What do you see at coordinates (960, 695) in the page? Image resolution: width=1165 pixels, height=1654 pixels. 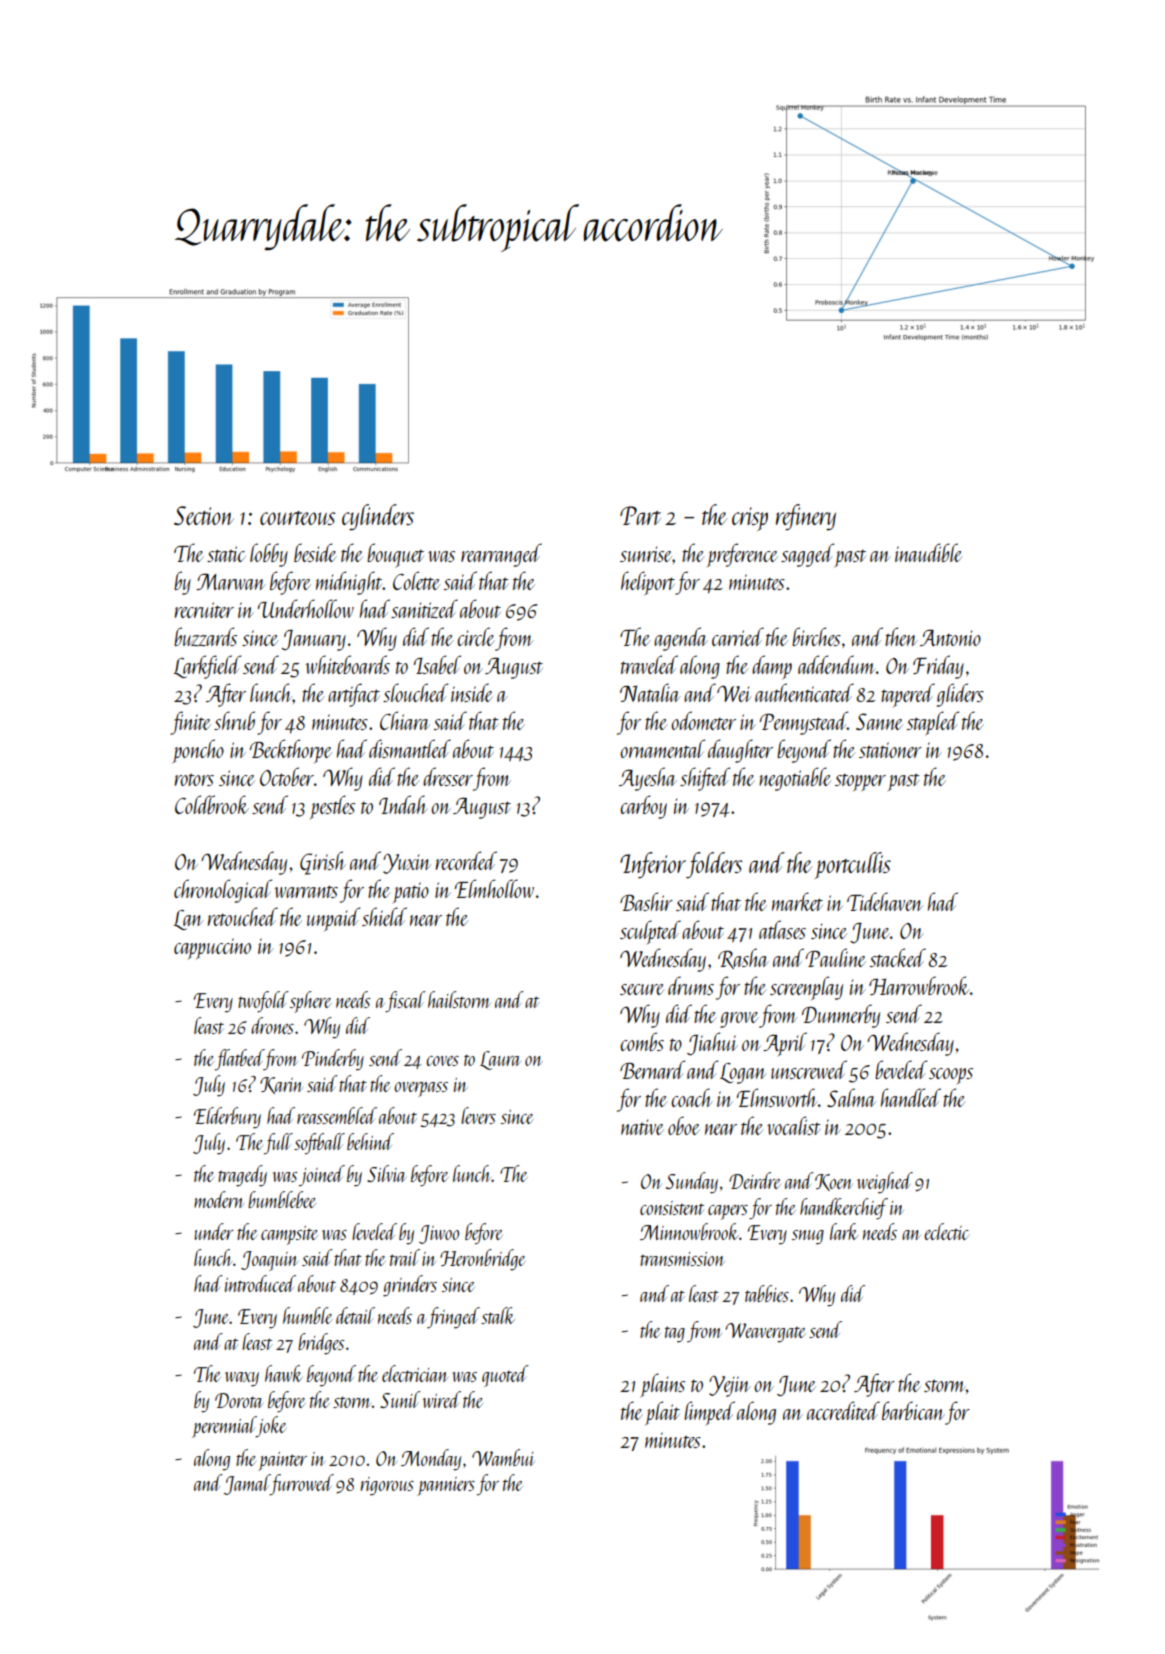 I see `gliders` at bounding box center [960, 695].
